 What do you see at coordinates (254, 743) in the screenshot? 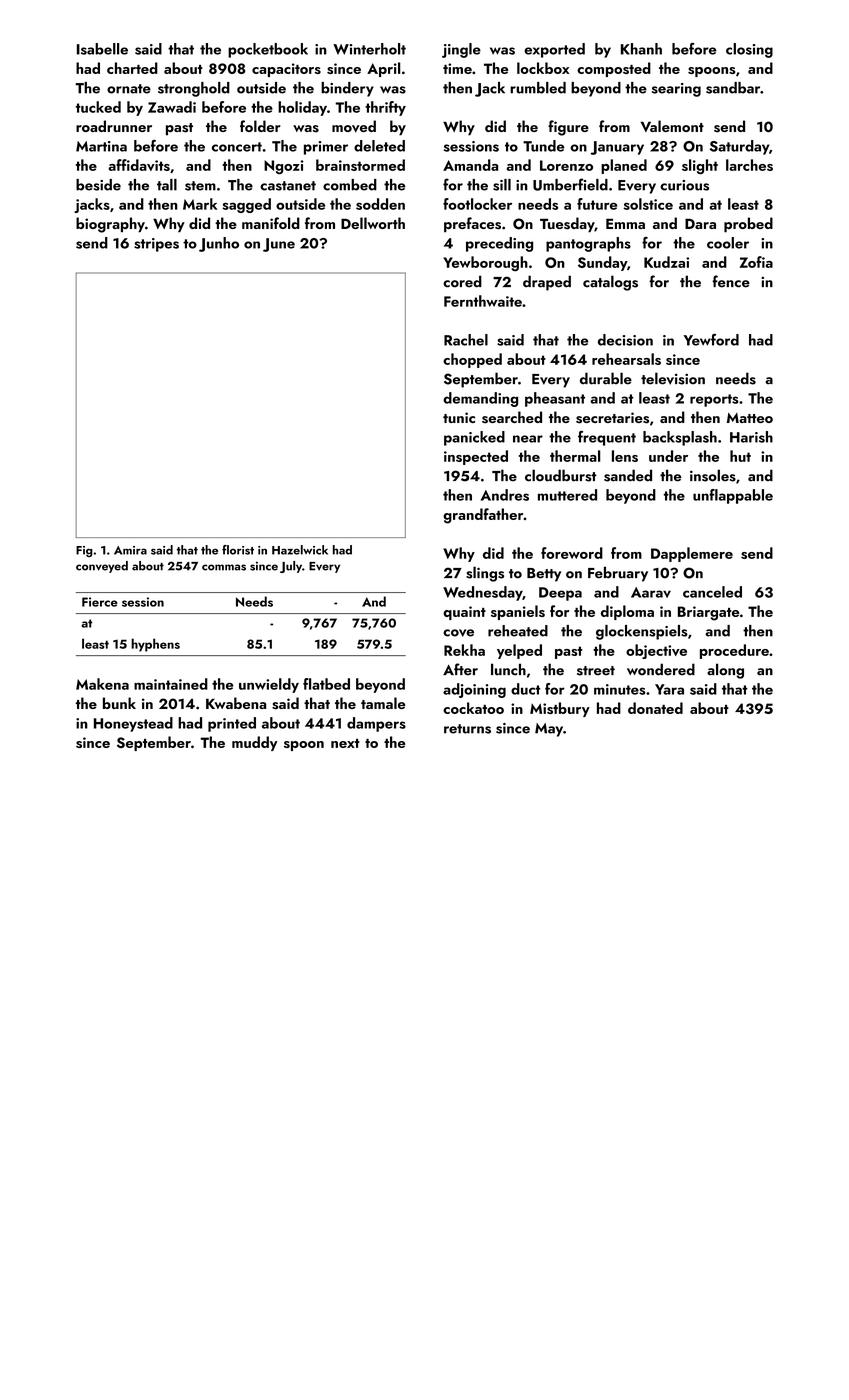
I see `muddy` at bounding box center [254, 743].
